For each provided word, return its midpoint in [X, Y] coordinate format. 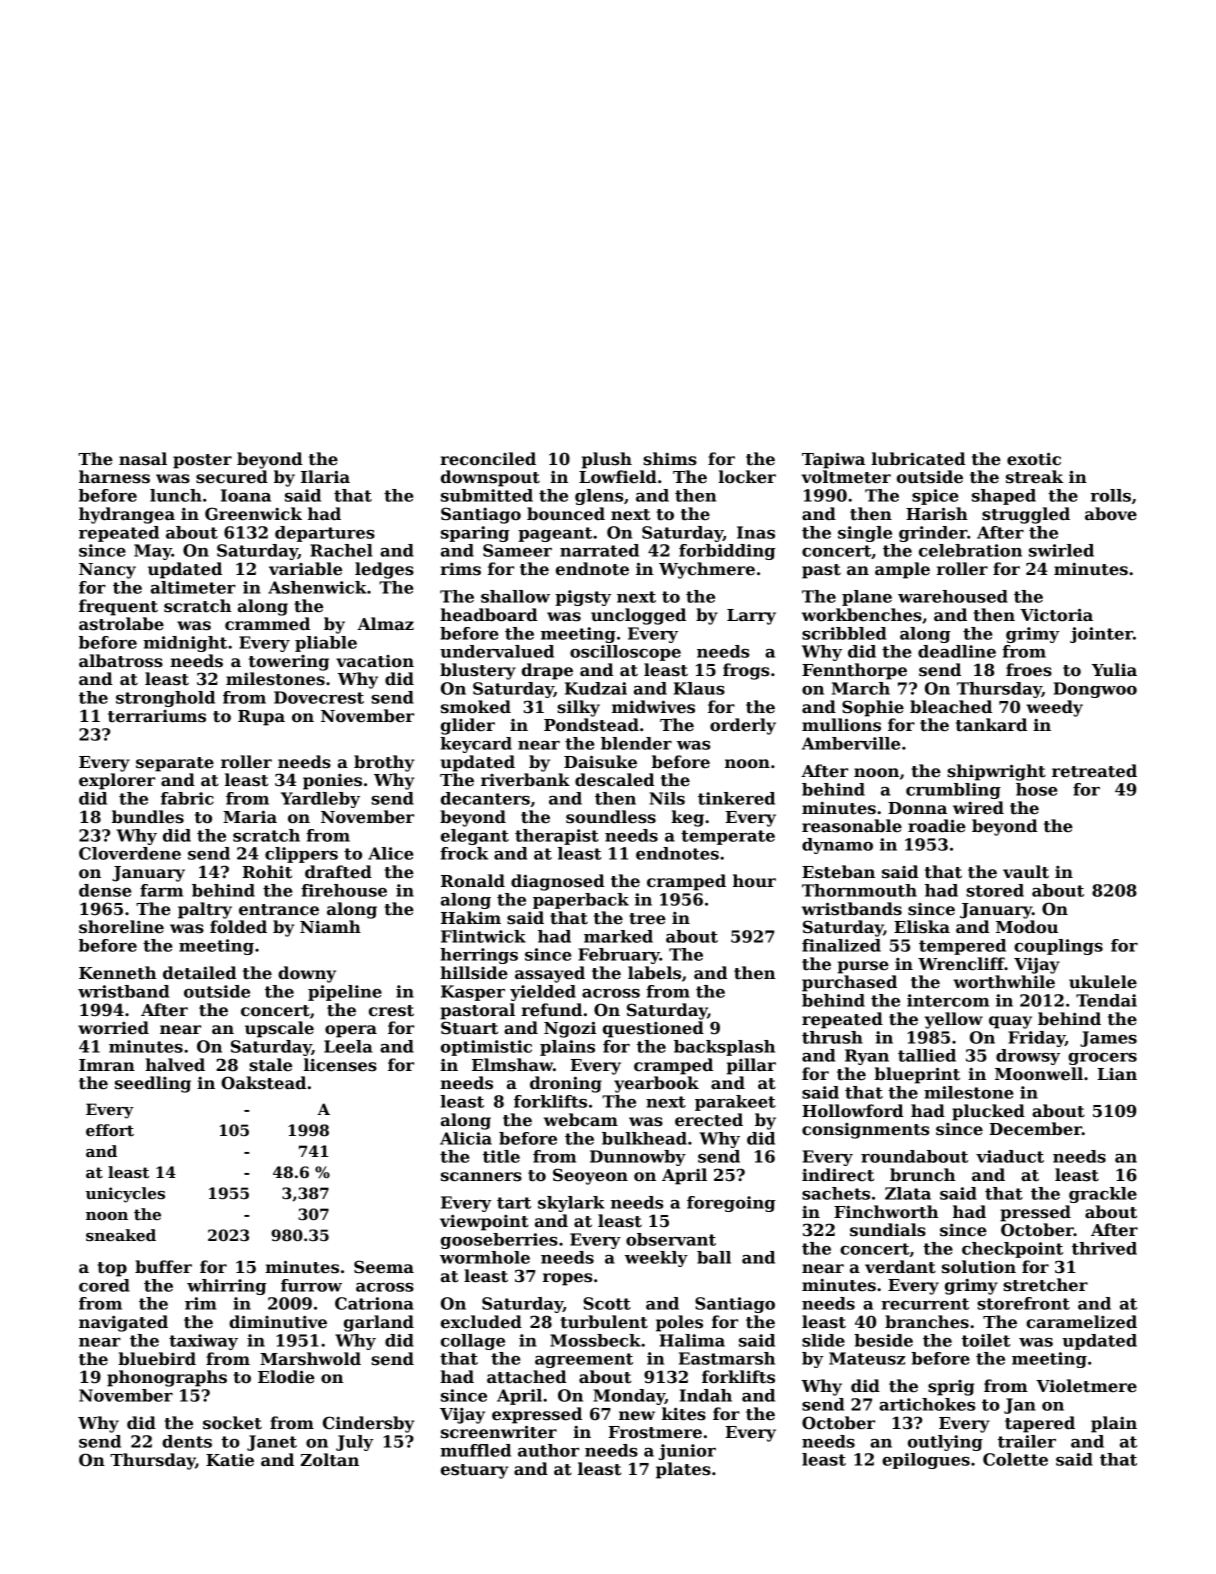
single [865, 534]
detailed [200, 973]
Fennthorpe [854, 671]
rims [460, 569]
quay [1010, 1022]
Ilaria [325, 477]
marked [618, 936]
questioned [653, 1029]
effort [110, 1130]
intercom [948, 1000]
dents [187, 1441]
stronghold [165, 699]
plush [607, 460]
